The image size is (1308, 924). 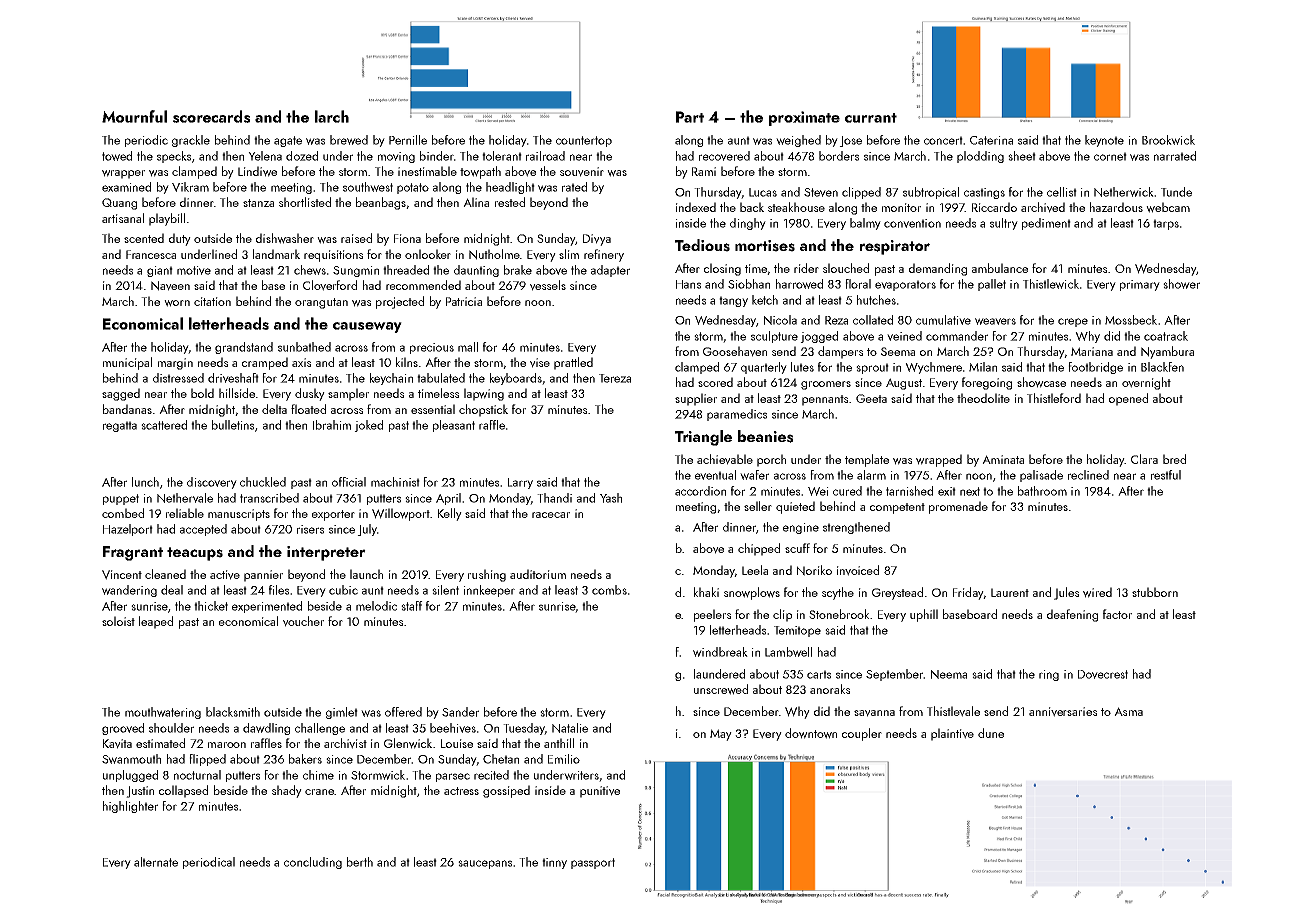 I want to click on sagged, so click(x=121, y=394).
